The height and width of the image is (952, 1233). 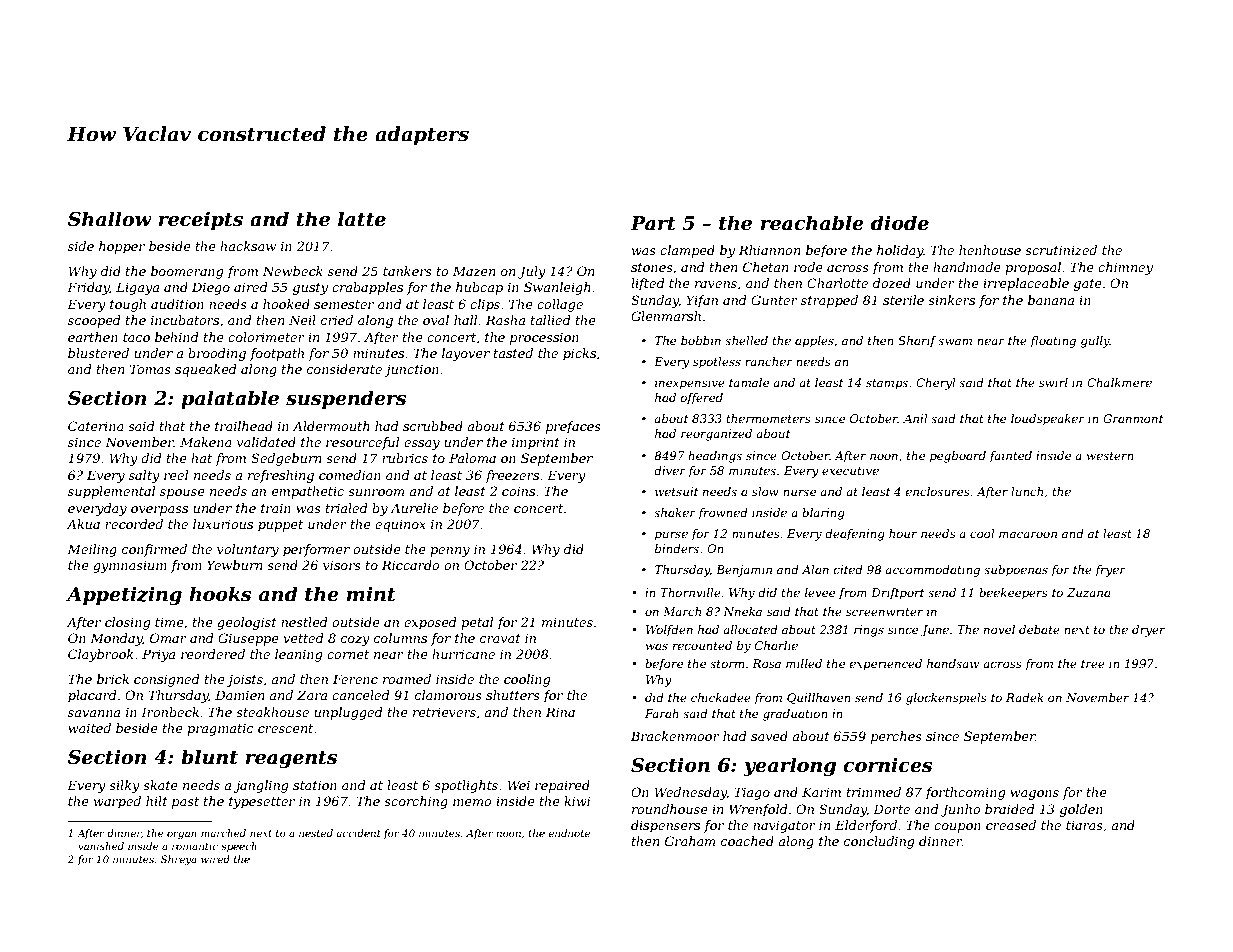 I want to click on voluntary, so click(x=248, y=550).
